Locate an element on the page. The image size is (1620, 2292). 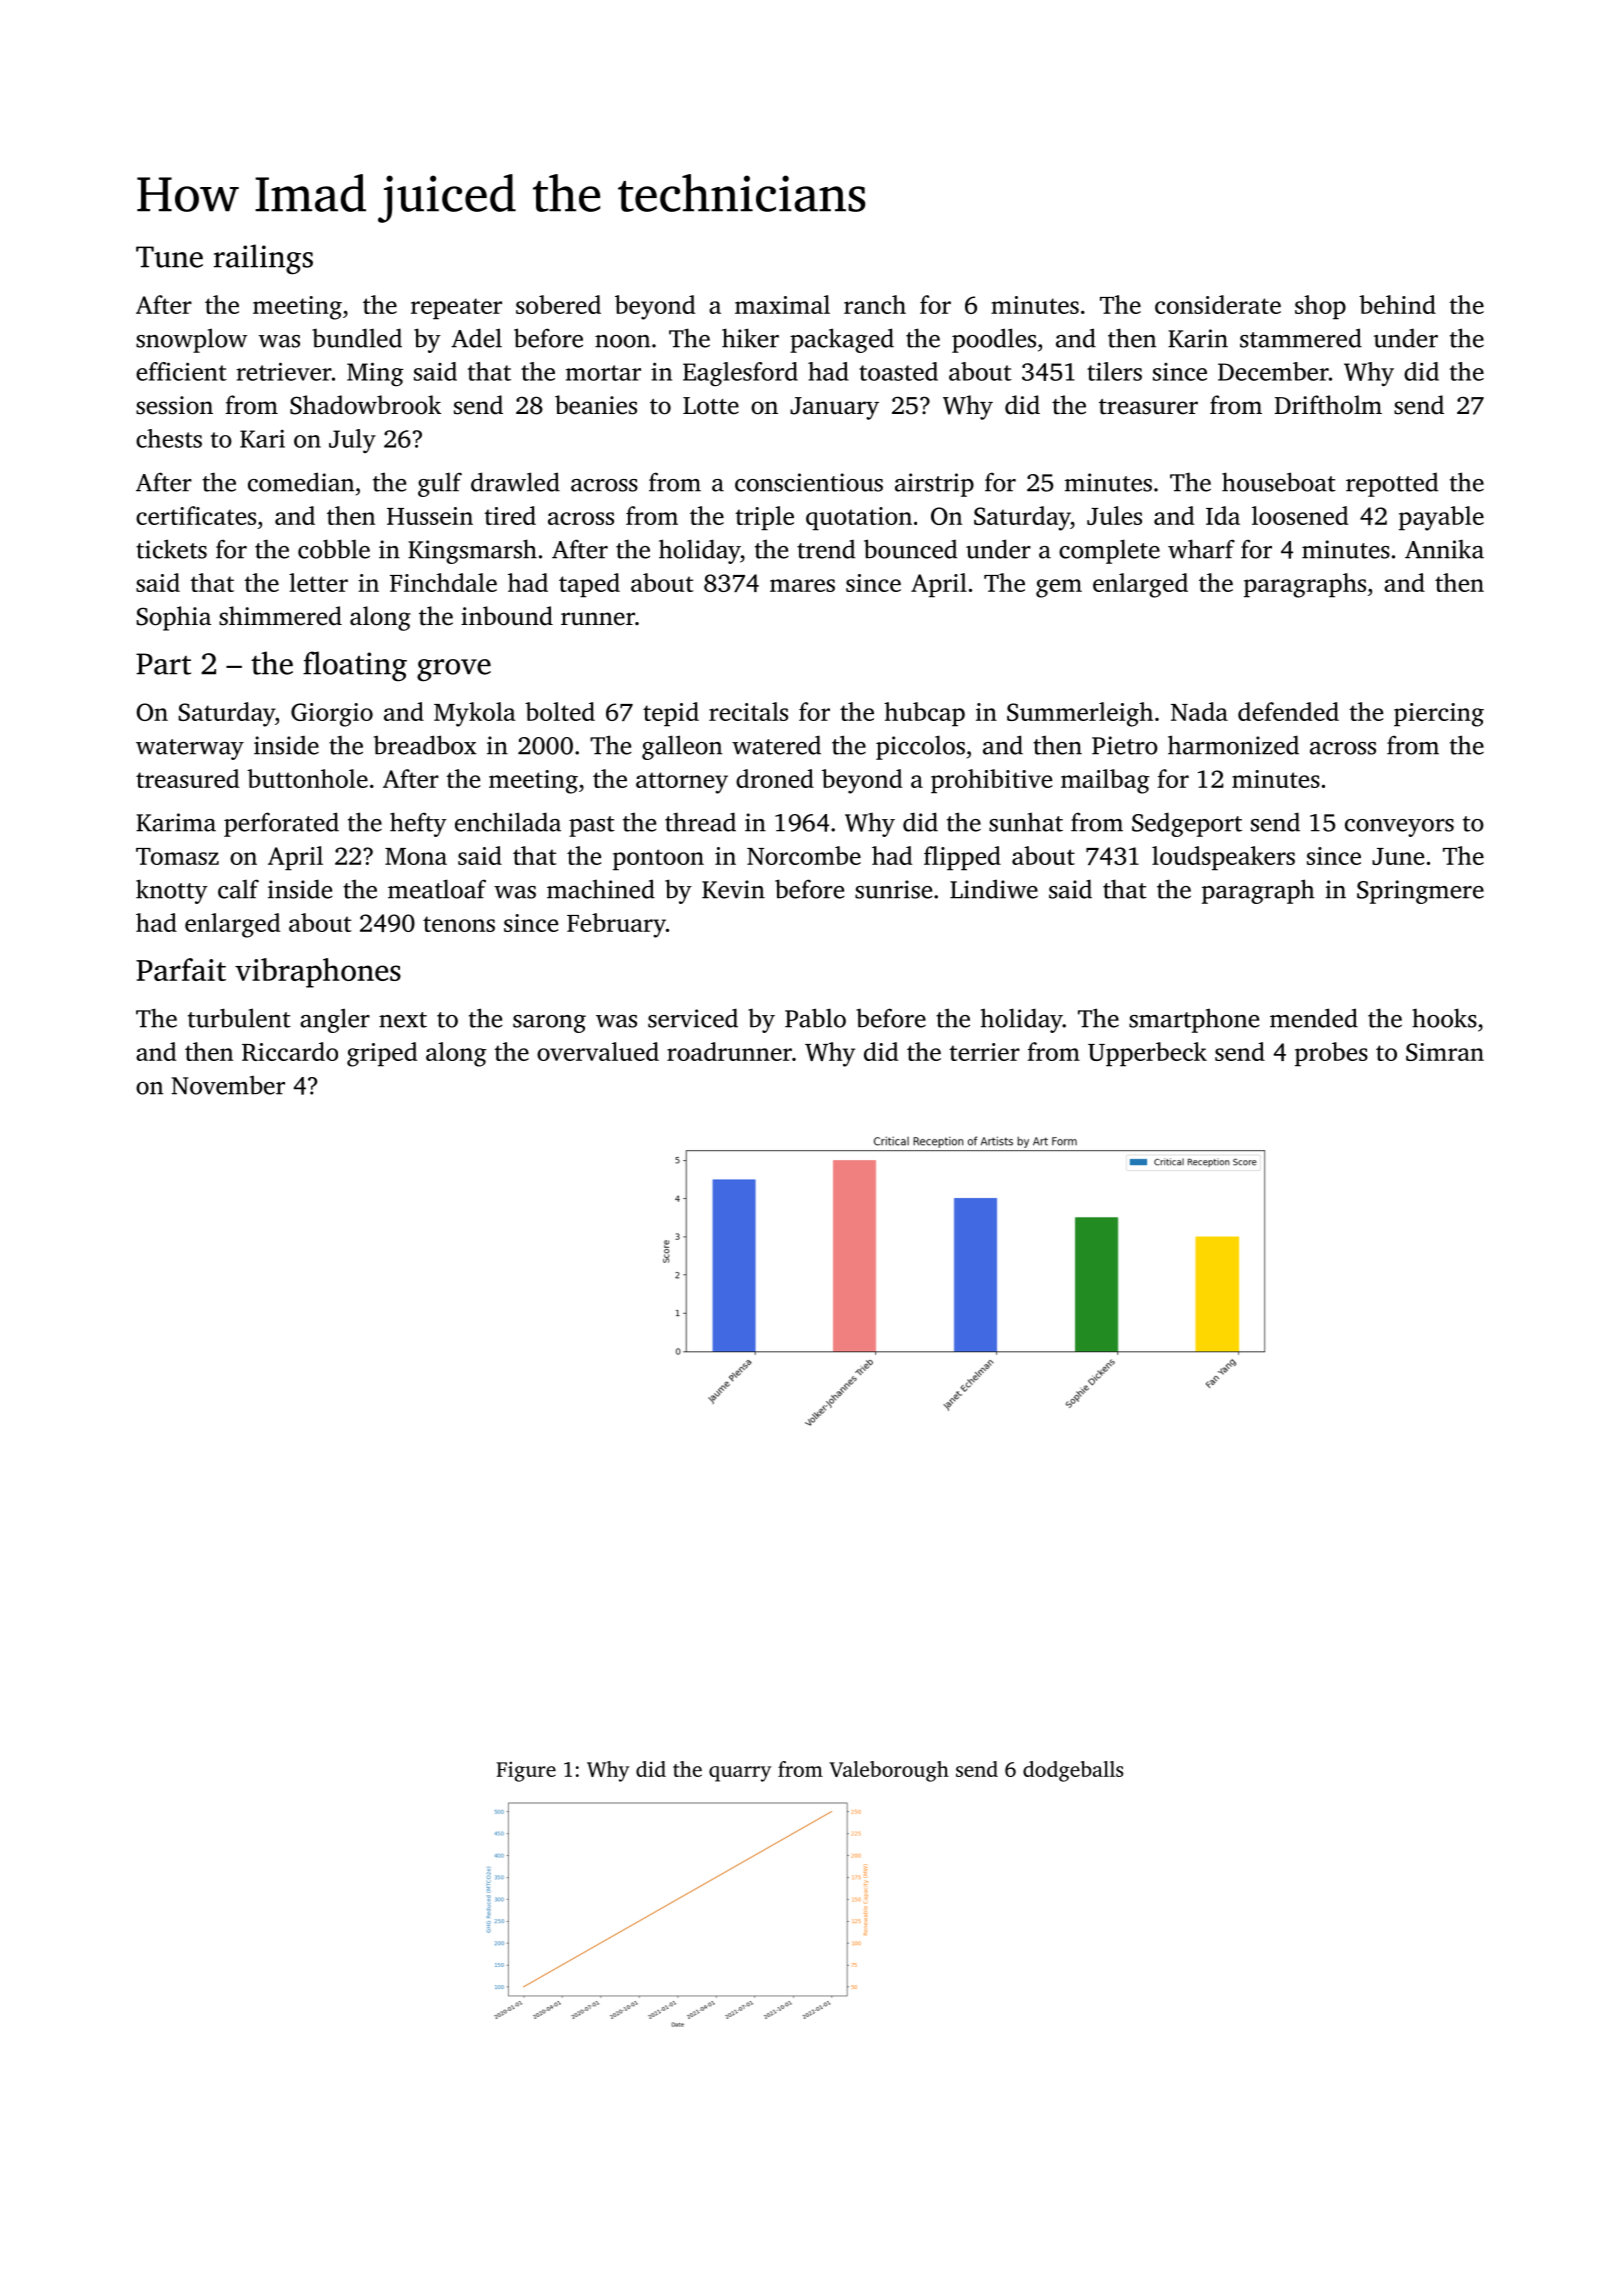
mares is located at coordinates (802, 585).
